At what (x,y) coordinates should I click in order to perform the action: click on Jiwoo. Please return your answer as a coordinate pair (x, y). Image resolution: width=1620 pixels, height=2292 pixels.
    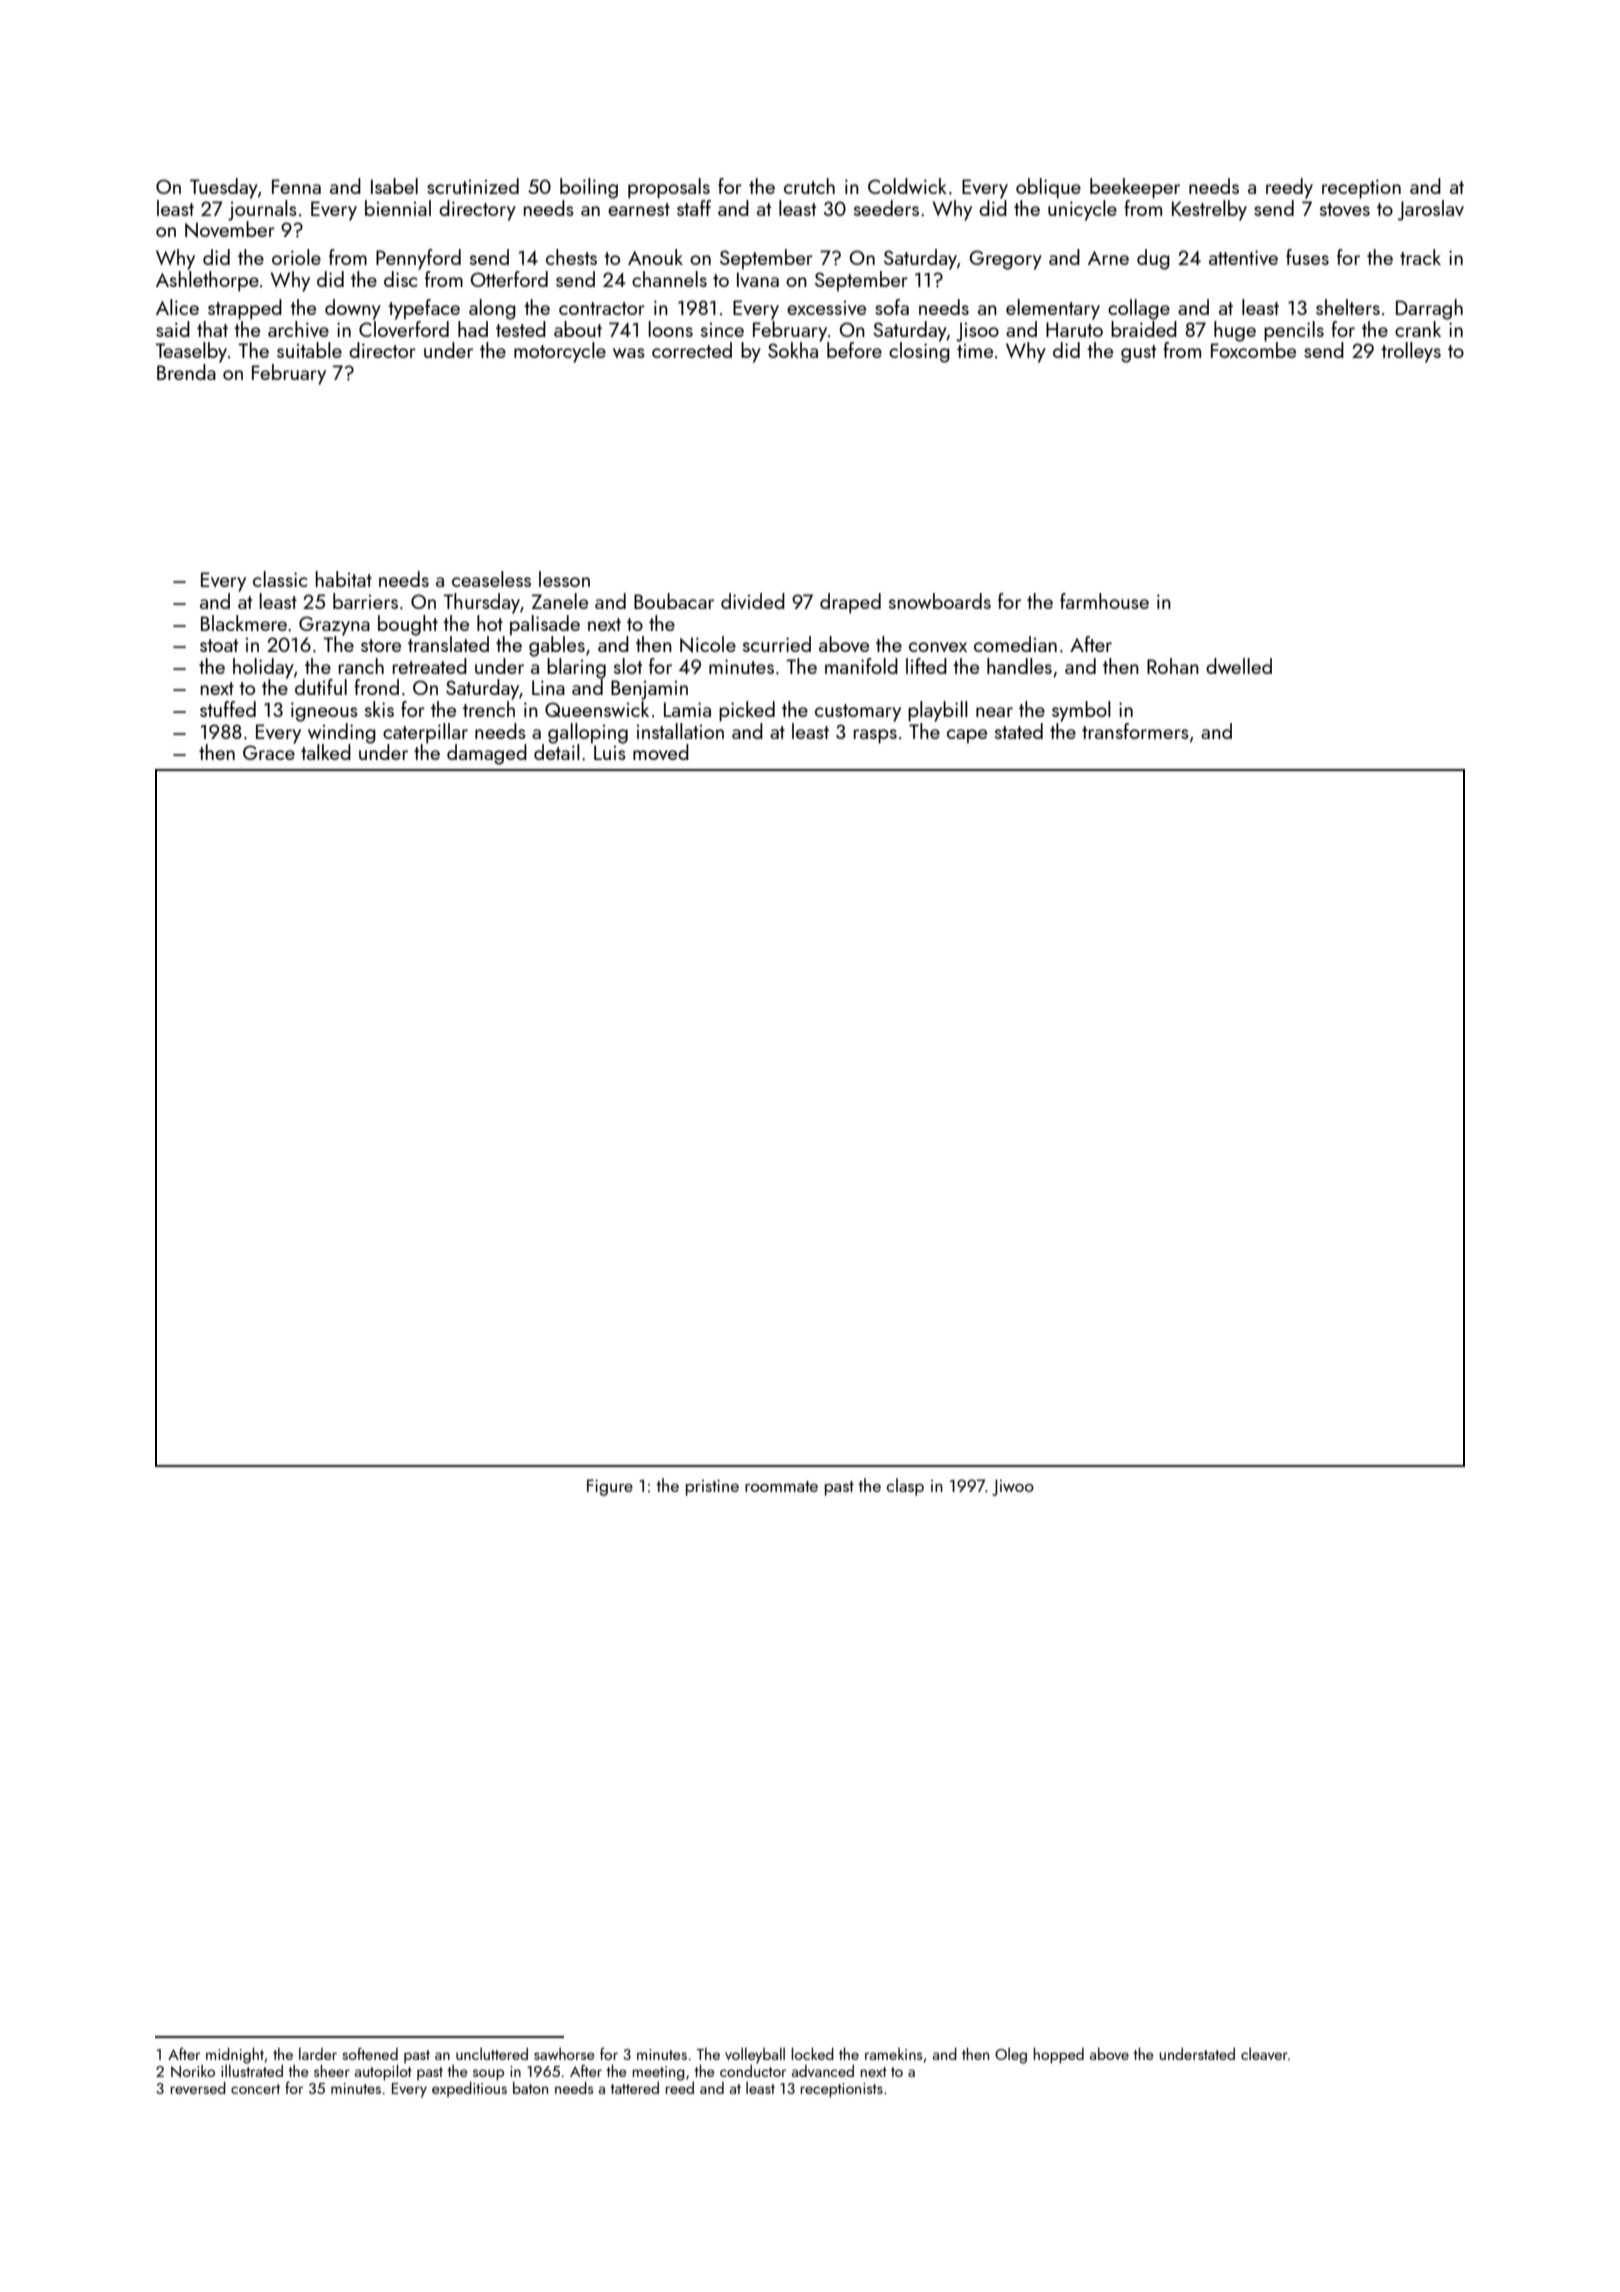
    Looking at the image, I should click on (1013, 1487).
